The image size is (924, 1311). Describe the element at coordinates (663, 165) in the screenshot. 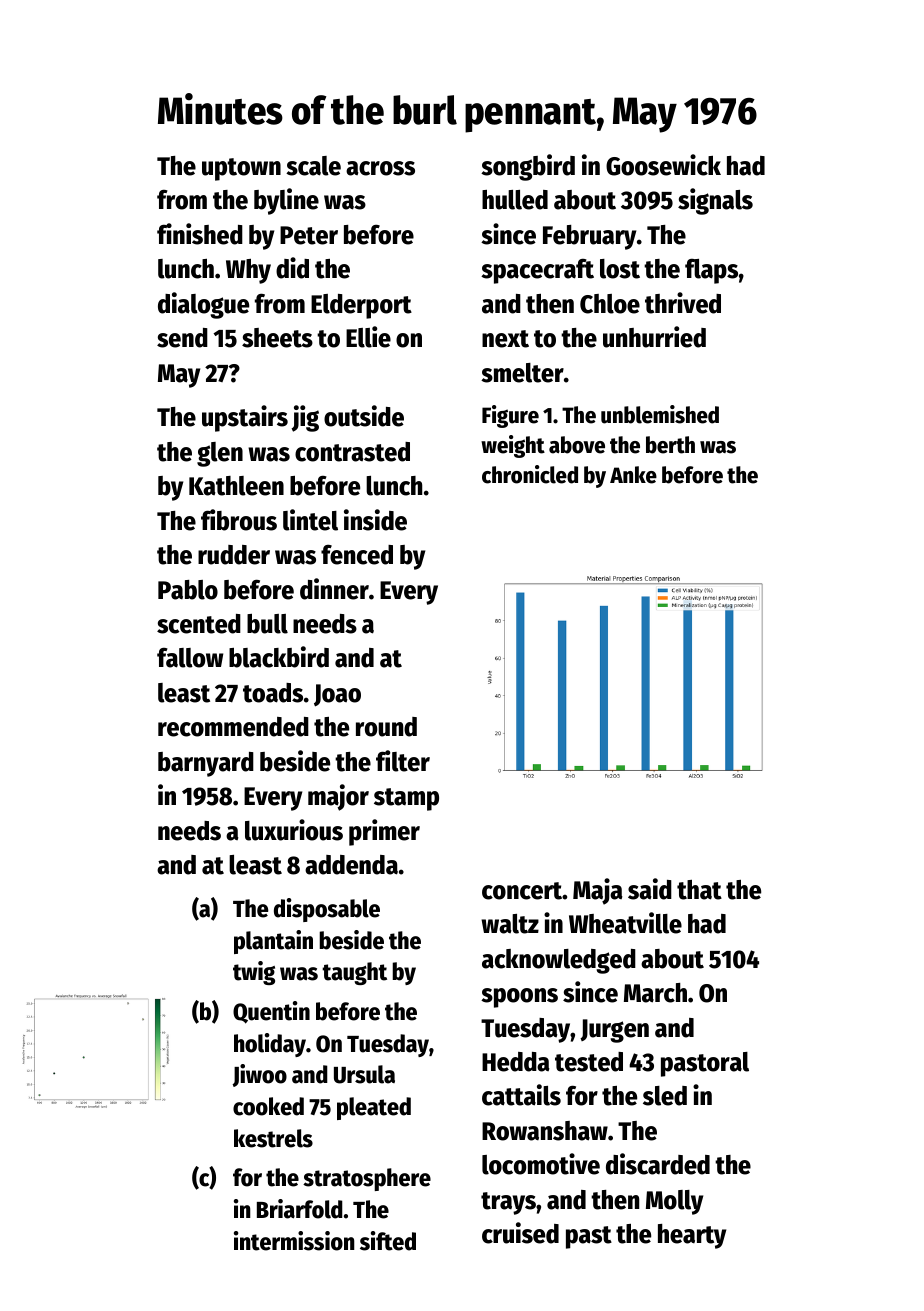

I see `Goosewick` at that location.
